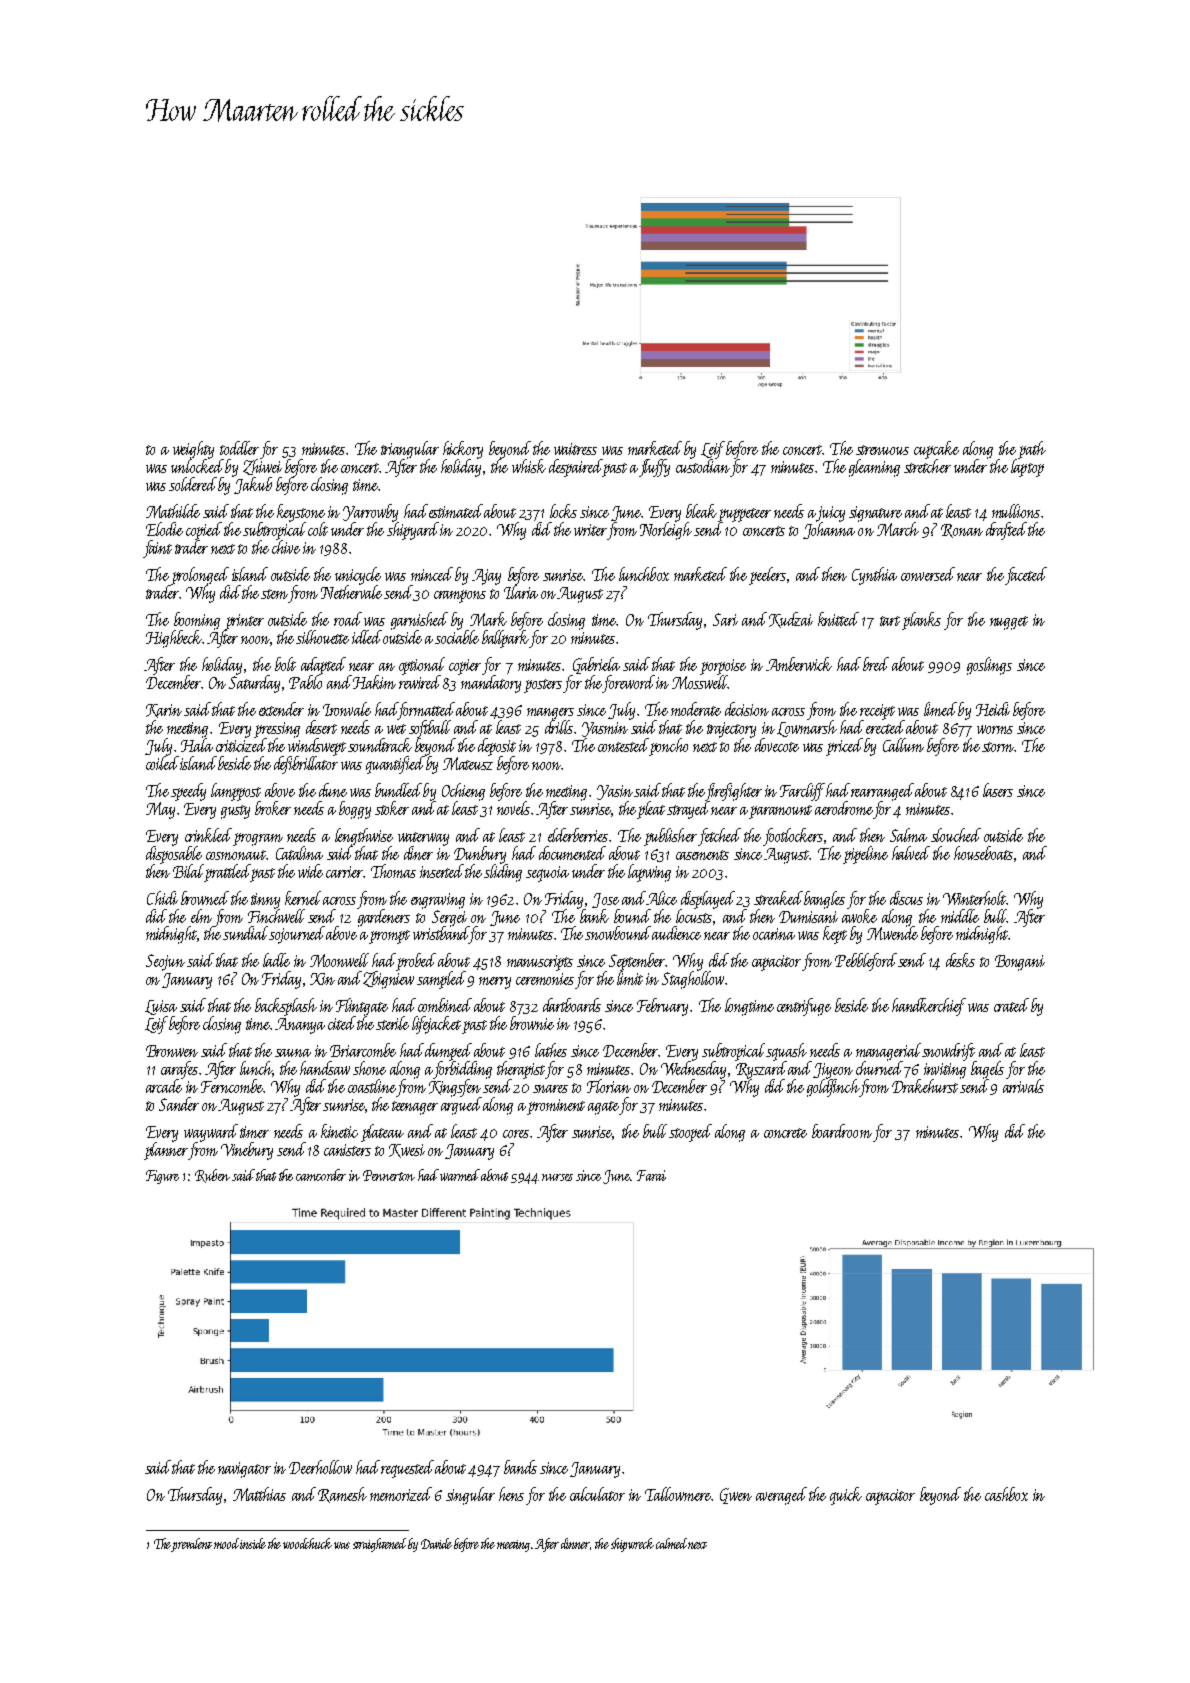 The height and width of the screenshot is (1683, 1190). Describe the element at coordinates (486, 577) in the screenshot. I see `Ajay` at that location.
